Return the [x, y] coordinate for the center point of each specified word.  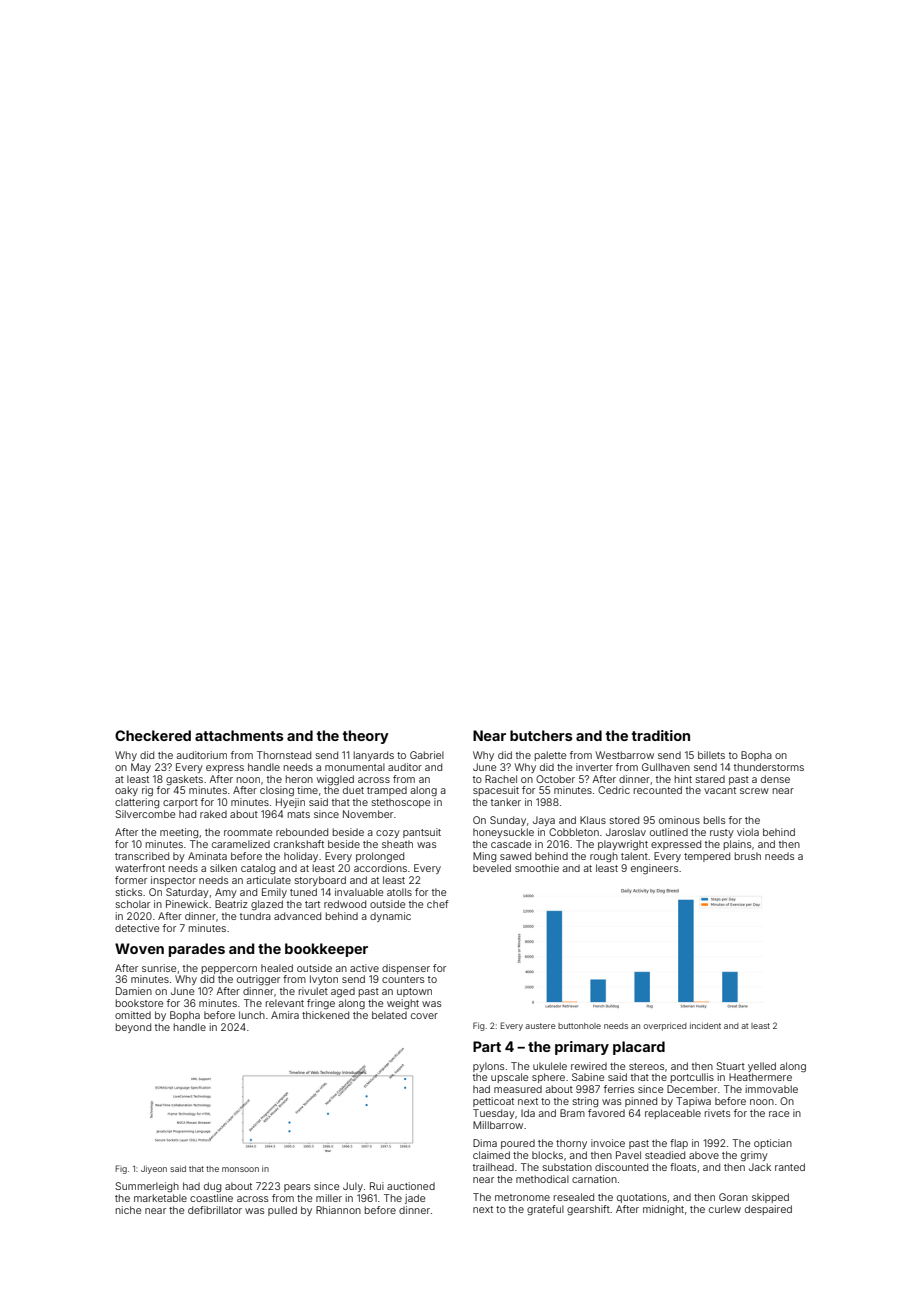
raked [213, 814]
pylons [488, 1067]
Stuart [730, 1066]
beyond [133, 1028]
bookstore [139, 1003]
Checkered [153, 735]
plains [737, 845]
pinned [641, 1102]
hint [683, 779]
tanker [506, 802]
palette [550, 756]
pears [297, 1188]
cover [424, 1016]
